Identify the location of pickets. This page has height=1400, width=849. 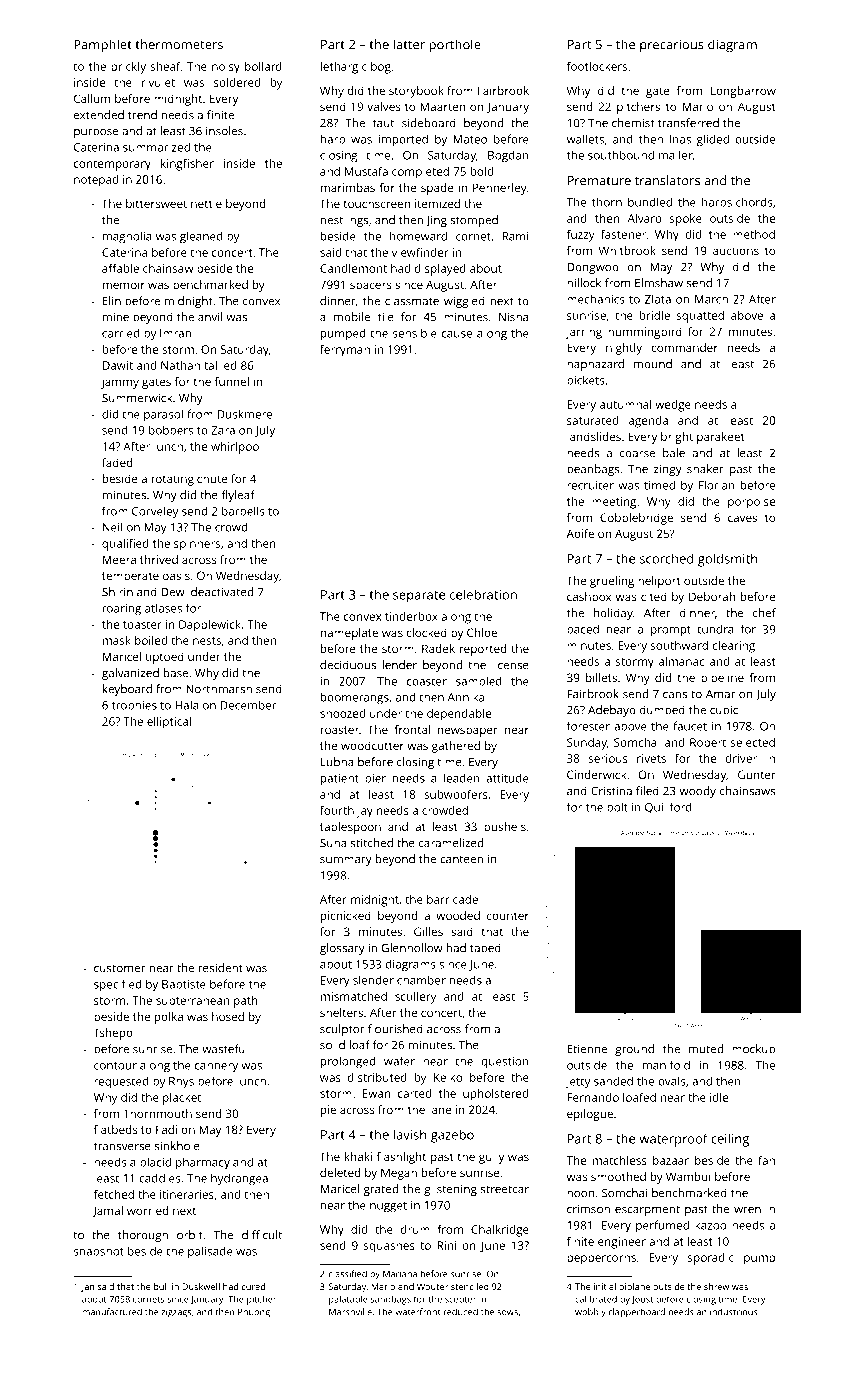
(586, 381).
